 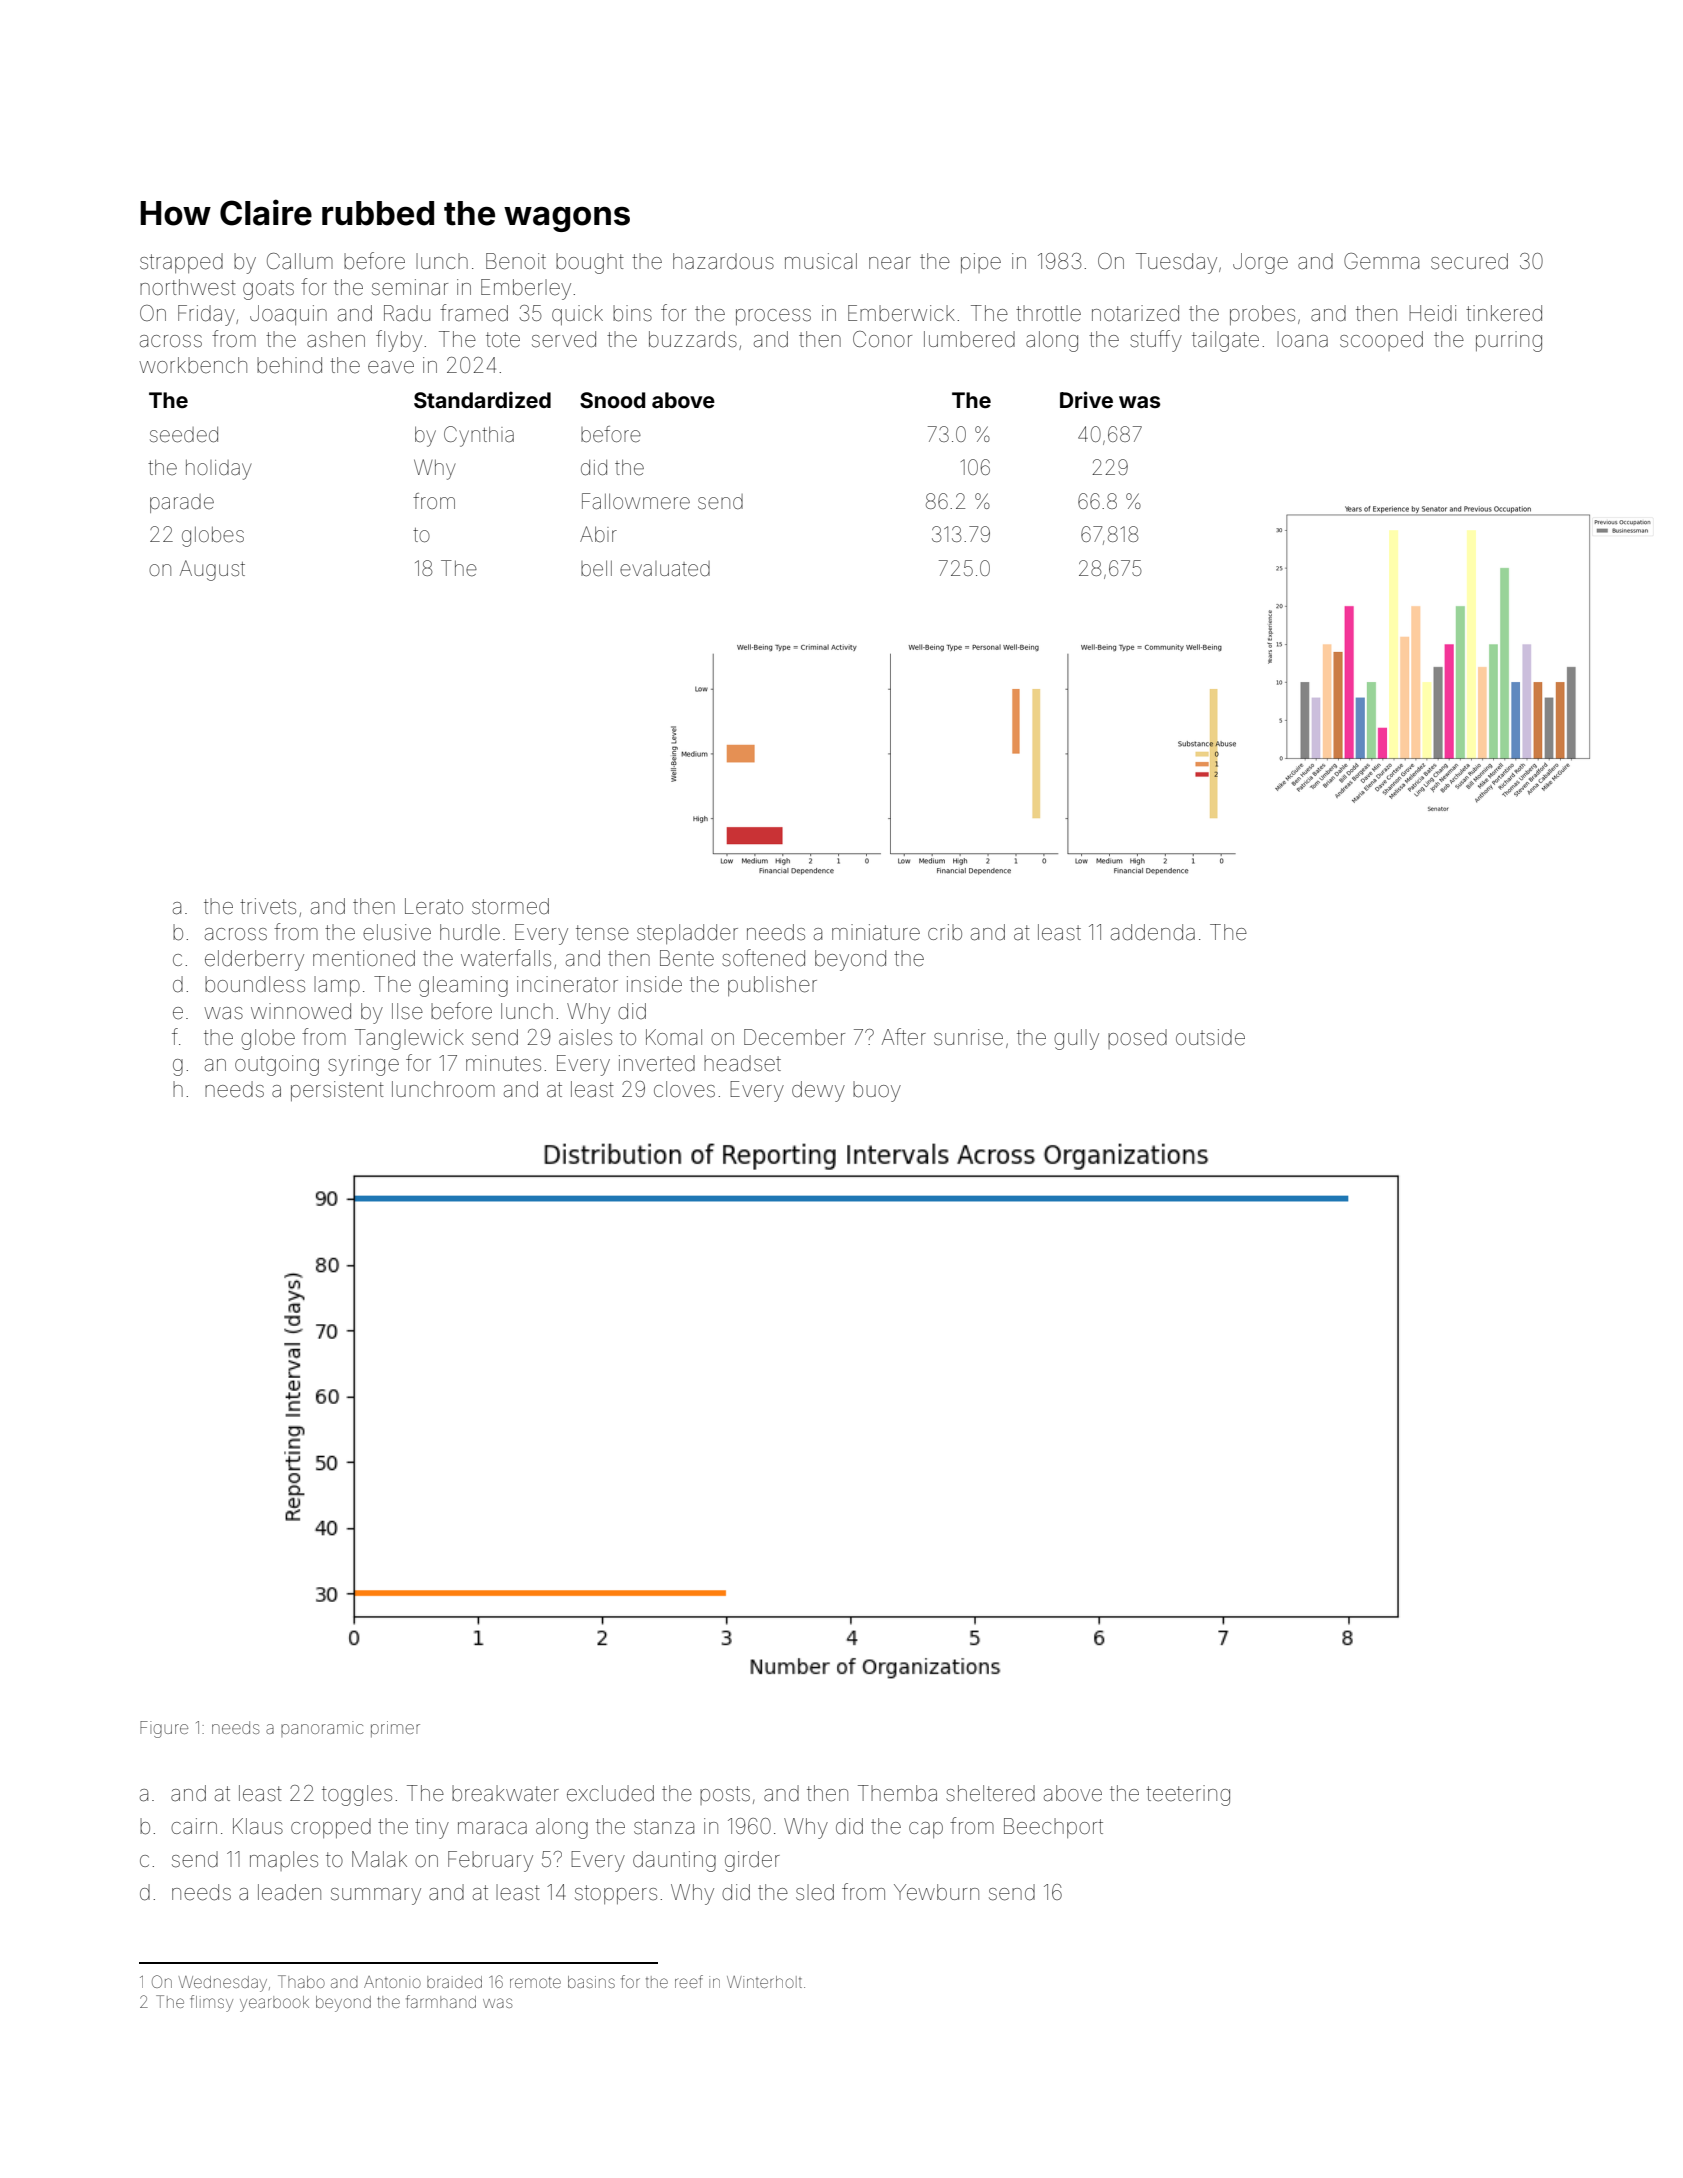 What do you see at coordinates (945, 932) in the document?
I see `crib` at bounding box center [945, 932].
